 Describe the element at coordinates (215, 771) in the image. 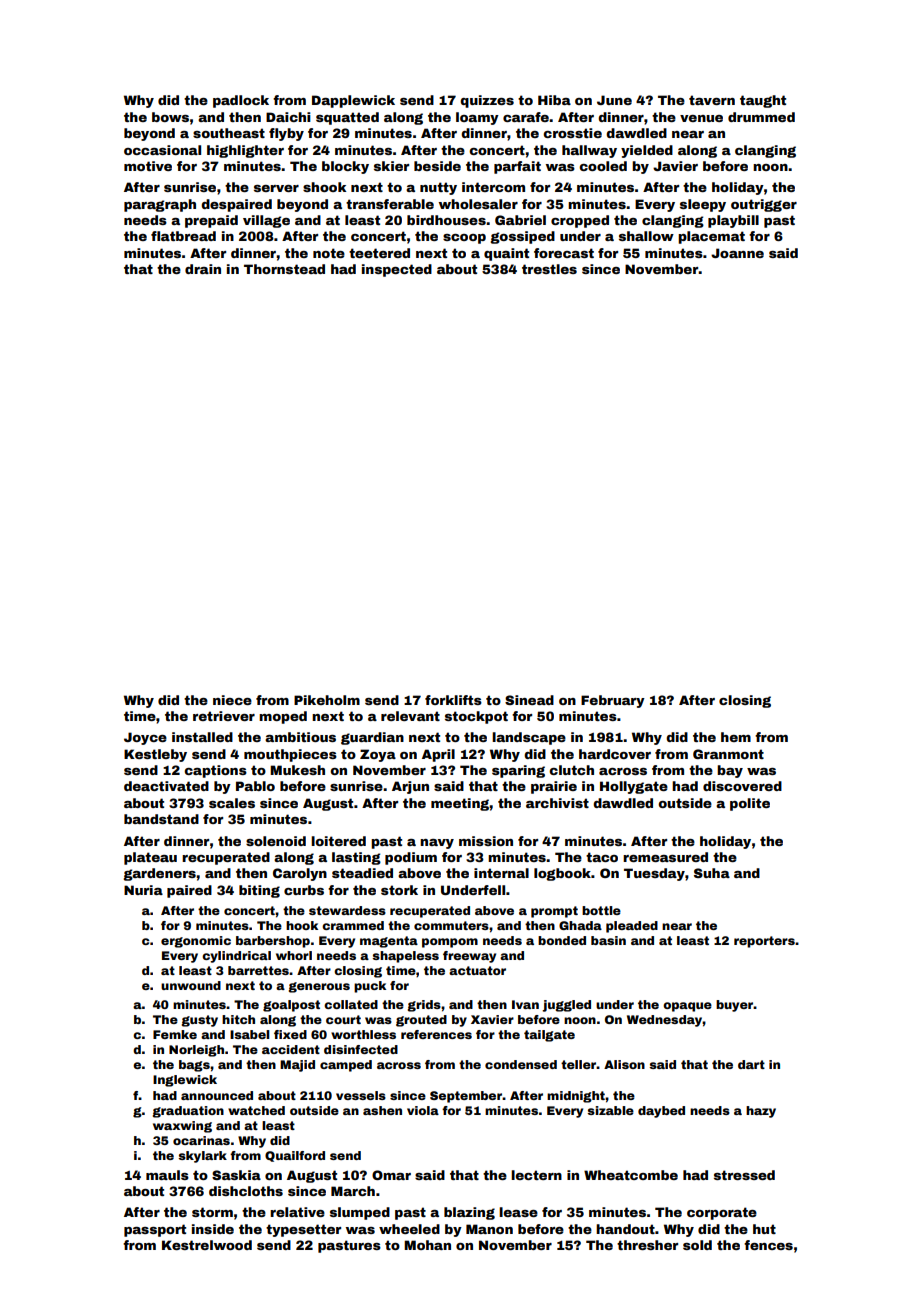

I see `captions` at that location.
